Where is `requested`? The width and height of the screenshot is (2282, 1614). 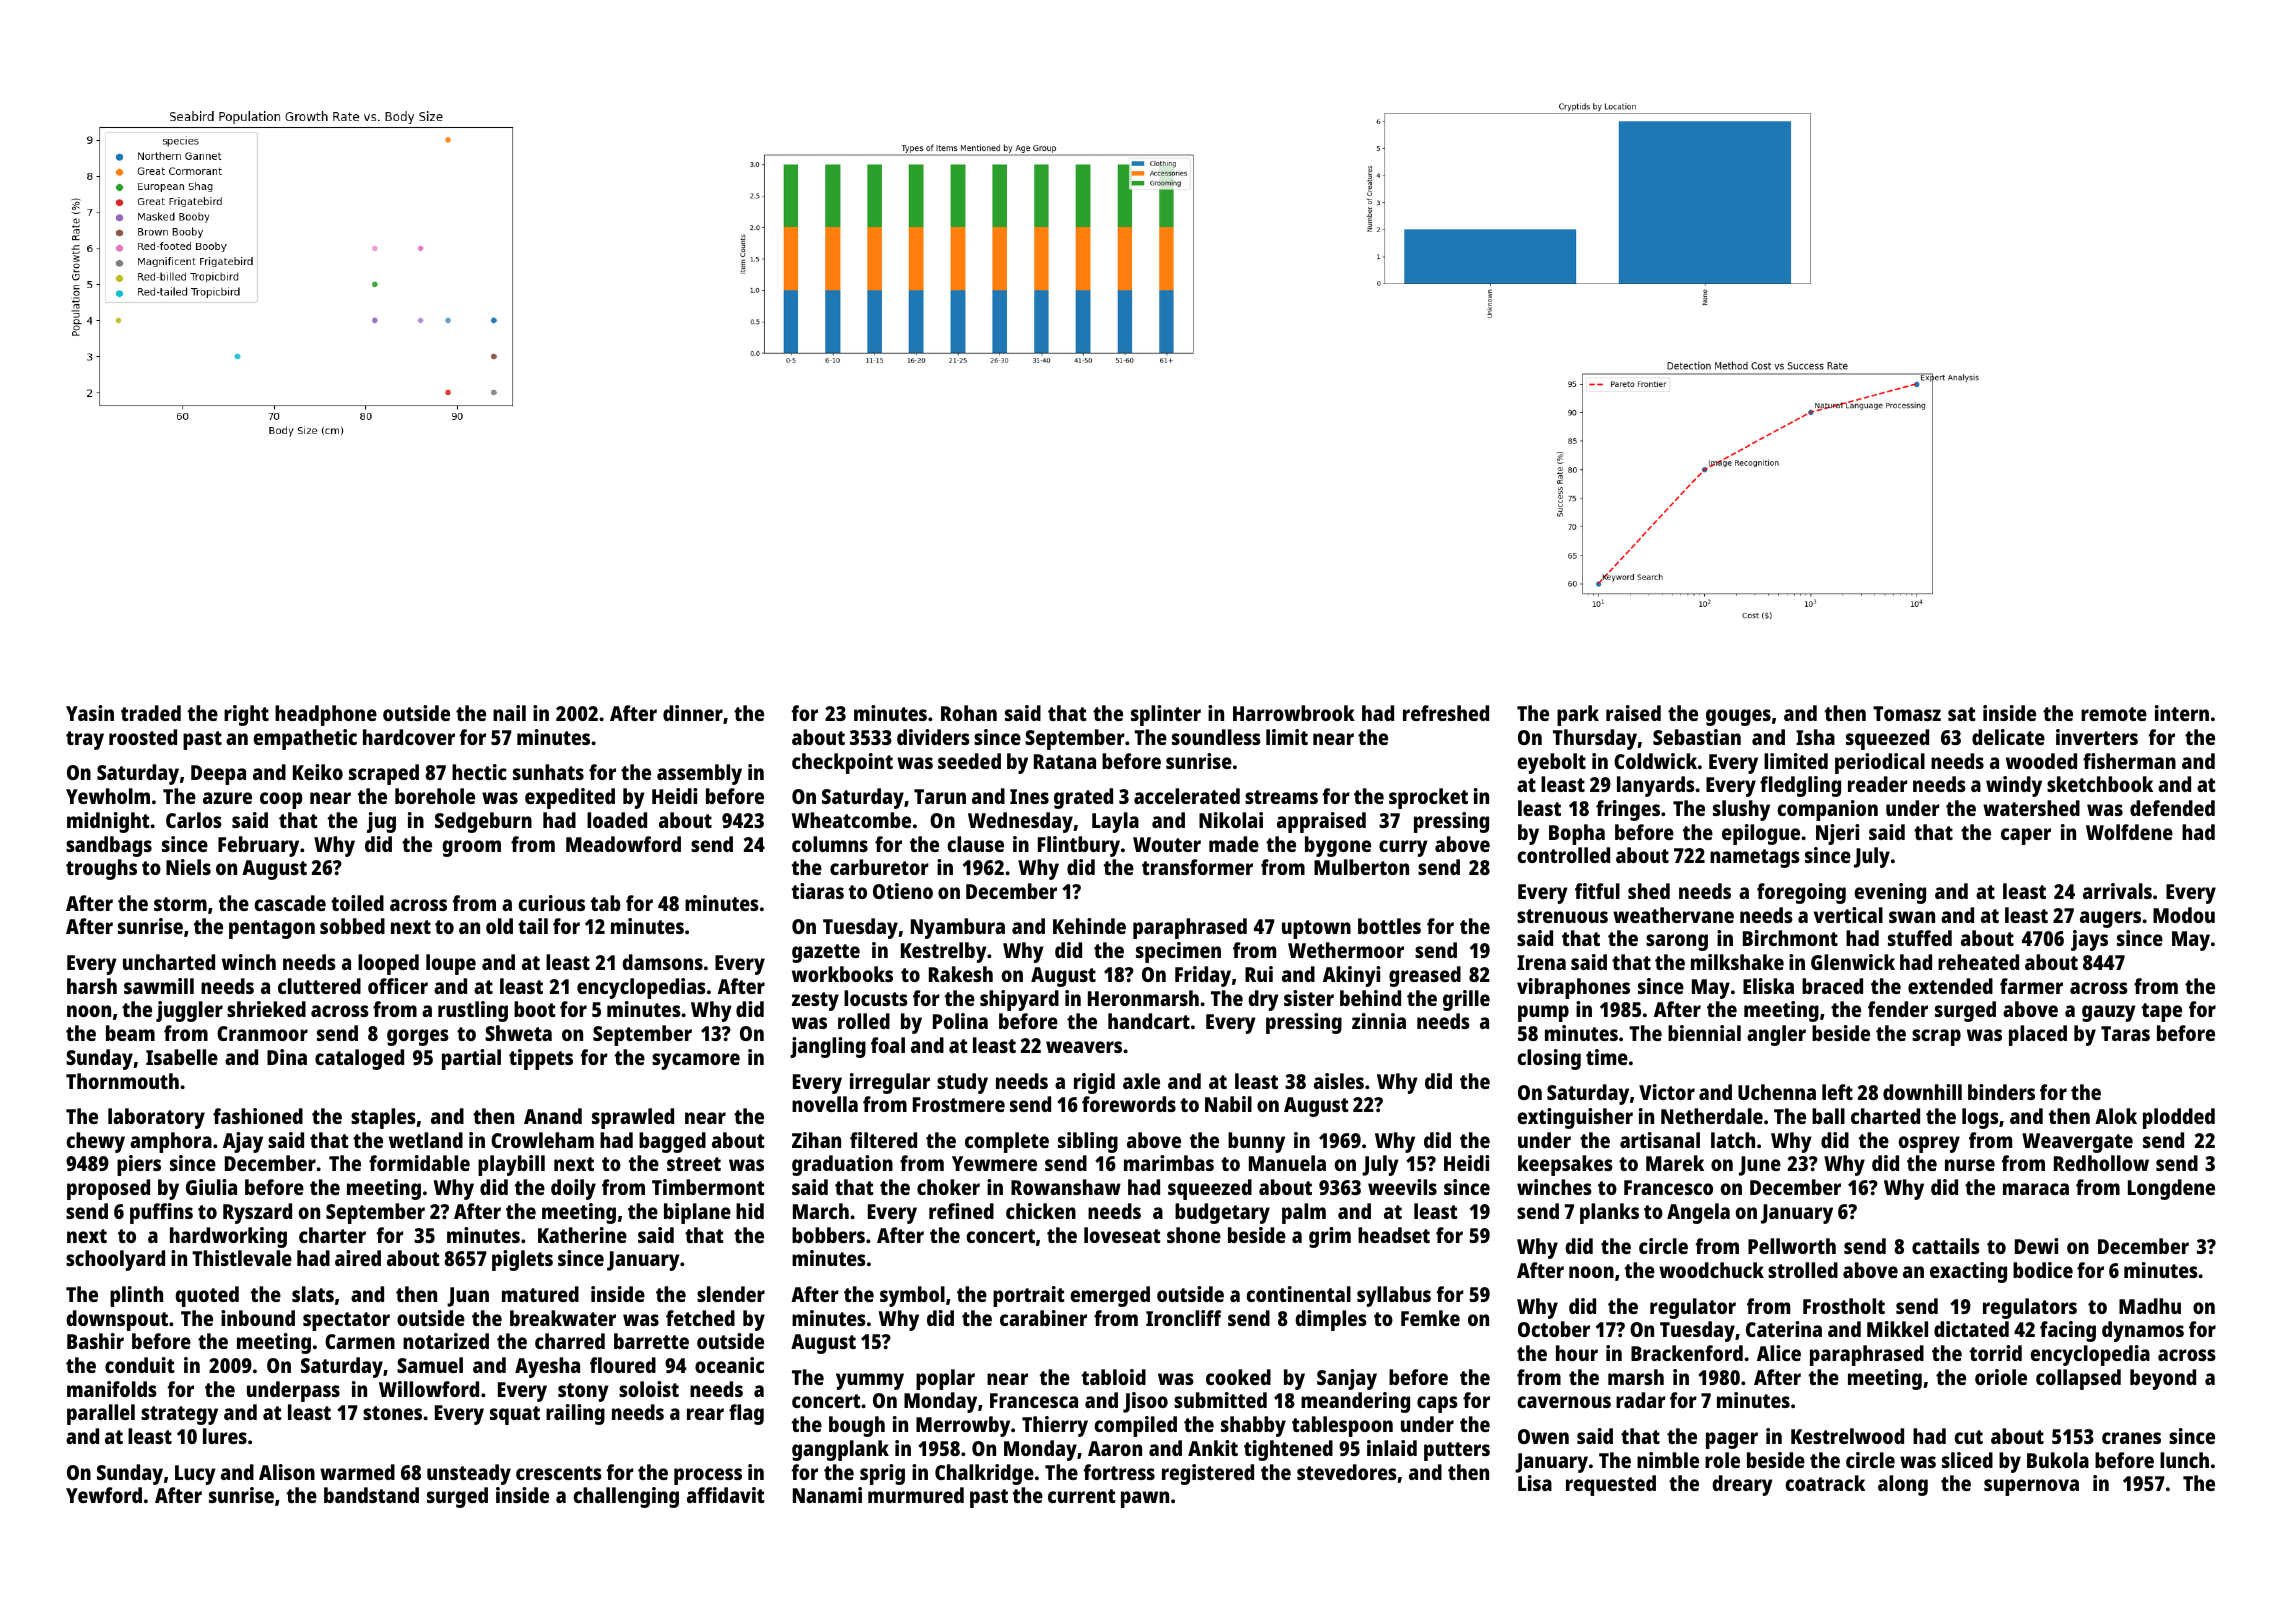 requested is located at coordinates (1611, 1485).
